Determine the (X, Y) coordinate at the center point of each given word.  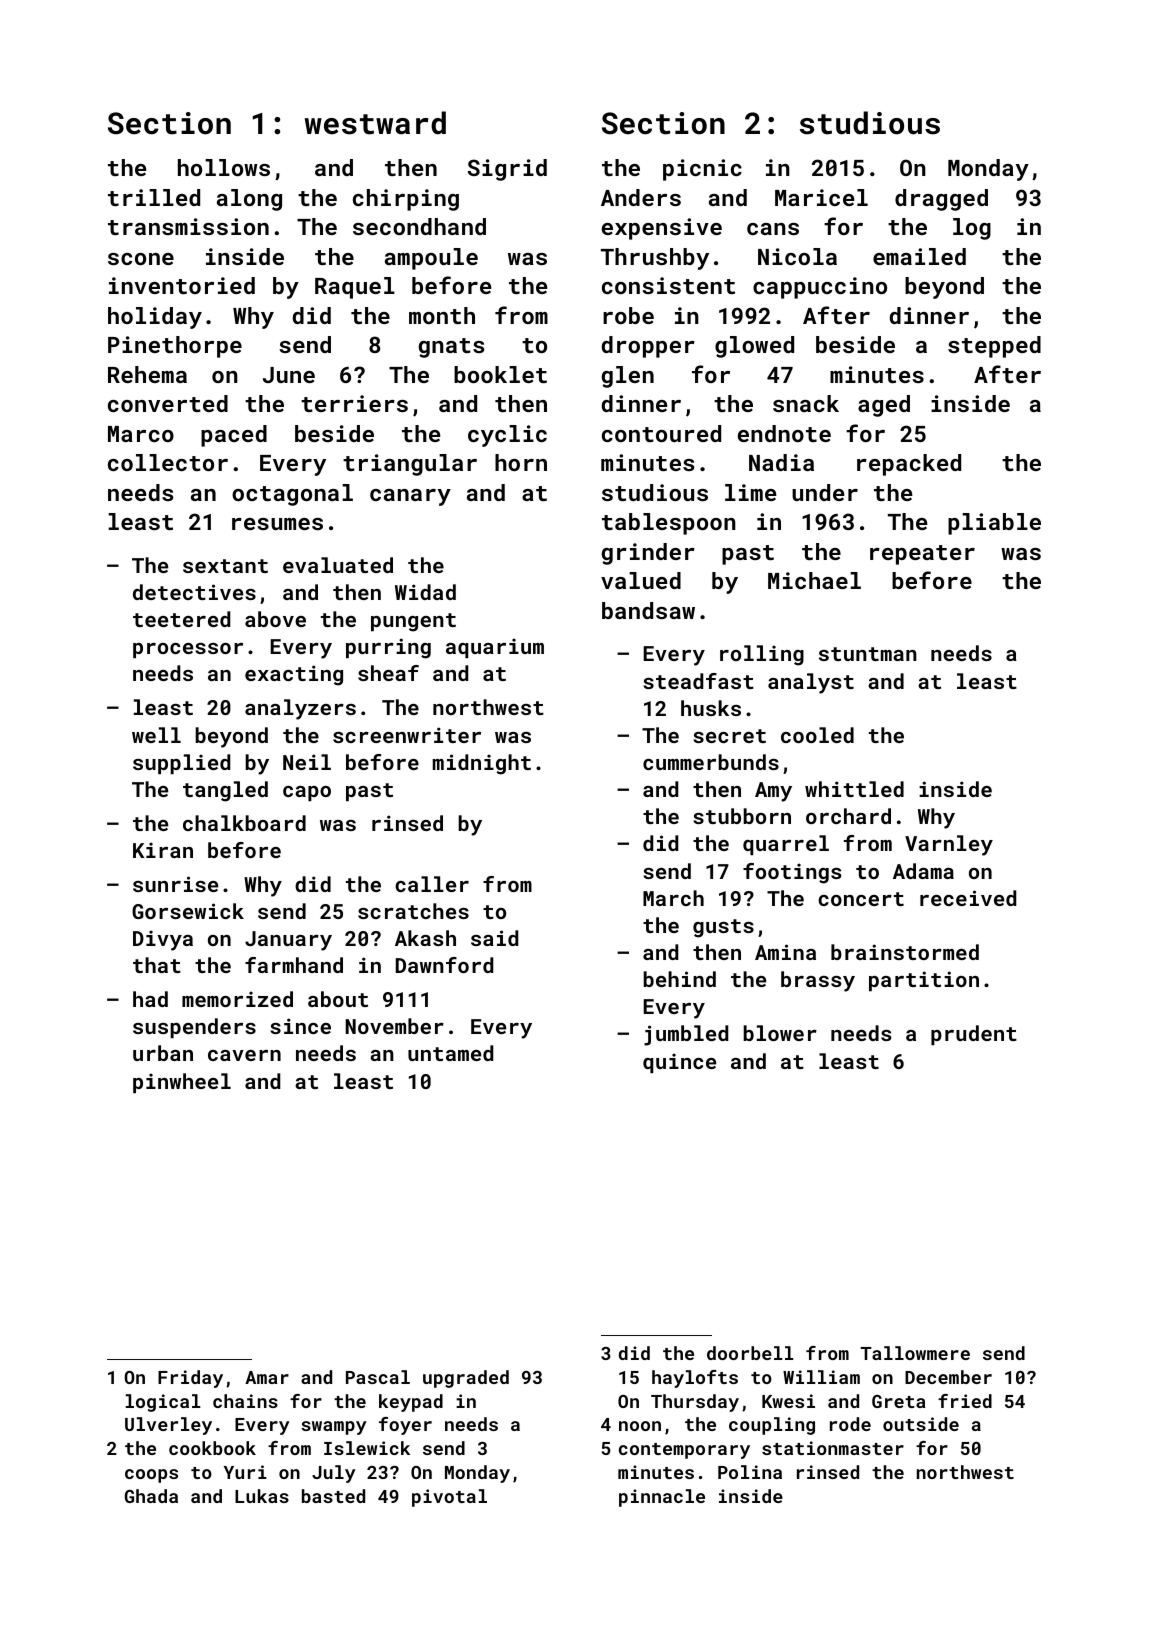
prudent (974, 1035)
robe (628, 315)
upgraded (466, 1379)
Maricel (821, 197)
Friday (190, 1379)
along (249, 200)
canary (410, 497)
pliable (994, 524)
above (275, 619)
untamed (450, 1053)
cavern (244, 1055)
